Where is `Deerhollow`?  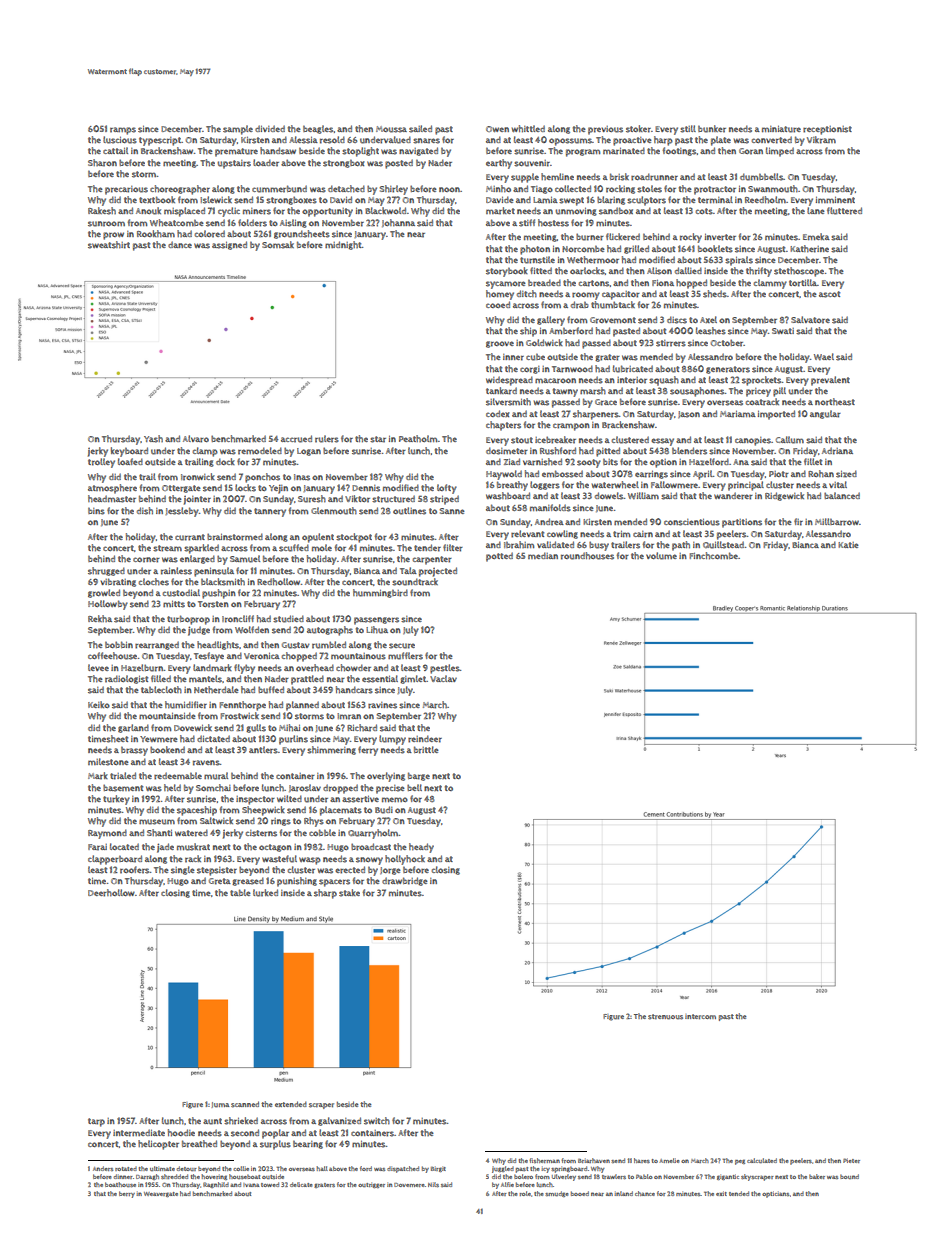 Deerhollow is located at coordinates (111, 893).
